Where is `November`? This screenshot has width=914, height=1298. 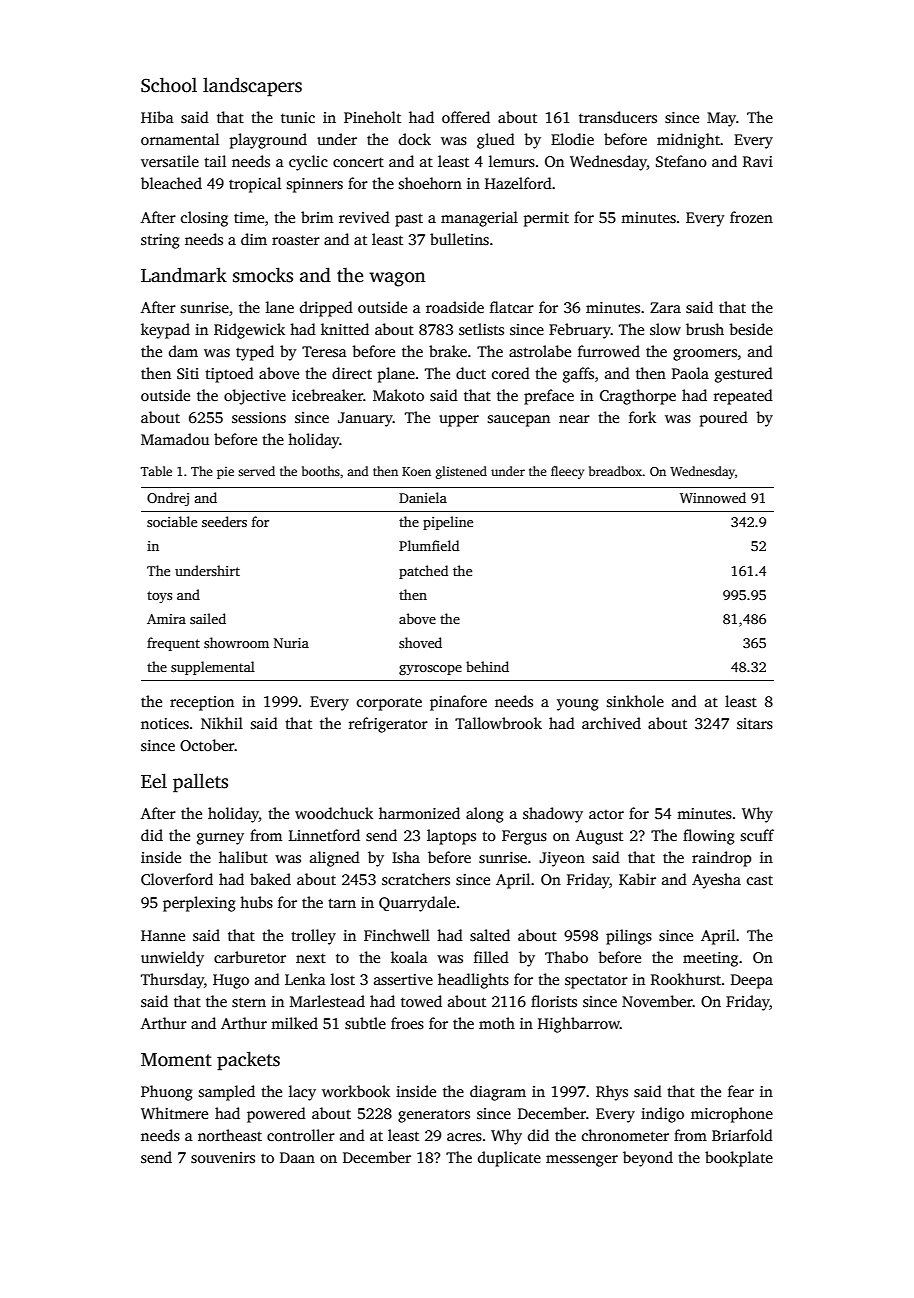 November is located at coordinates (657, 1001).
